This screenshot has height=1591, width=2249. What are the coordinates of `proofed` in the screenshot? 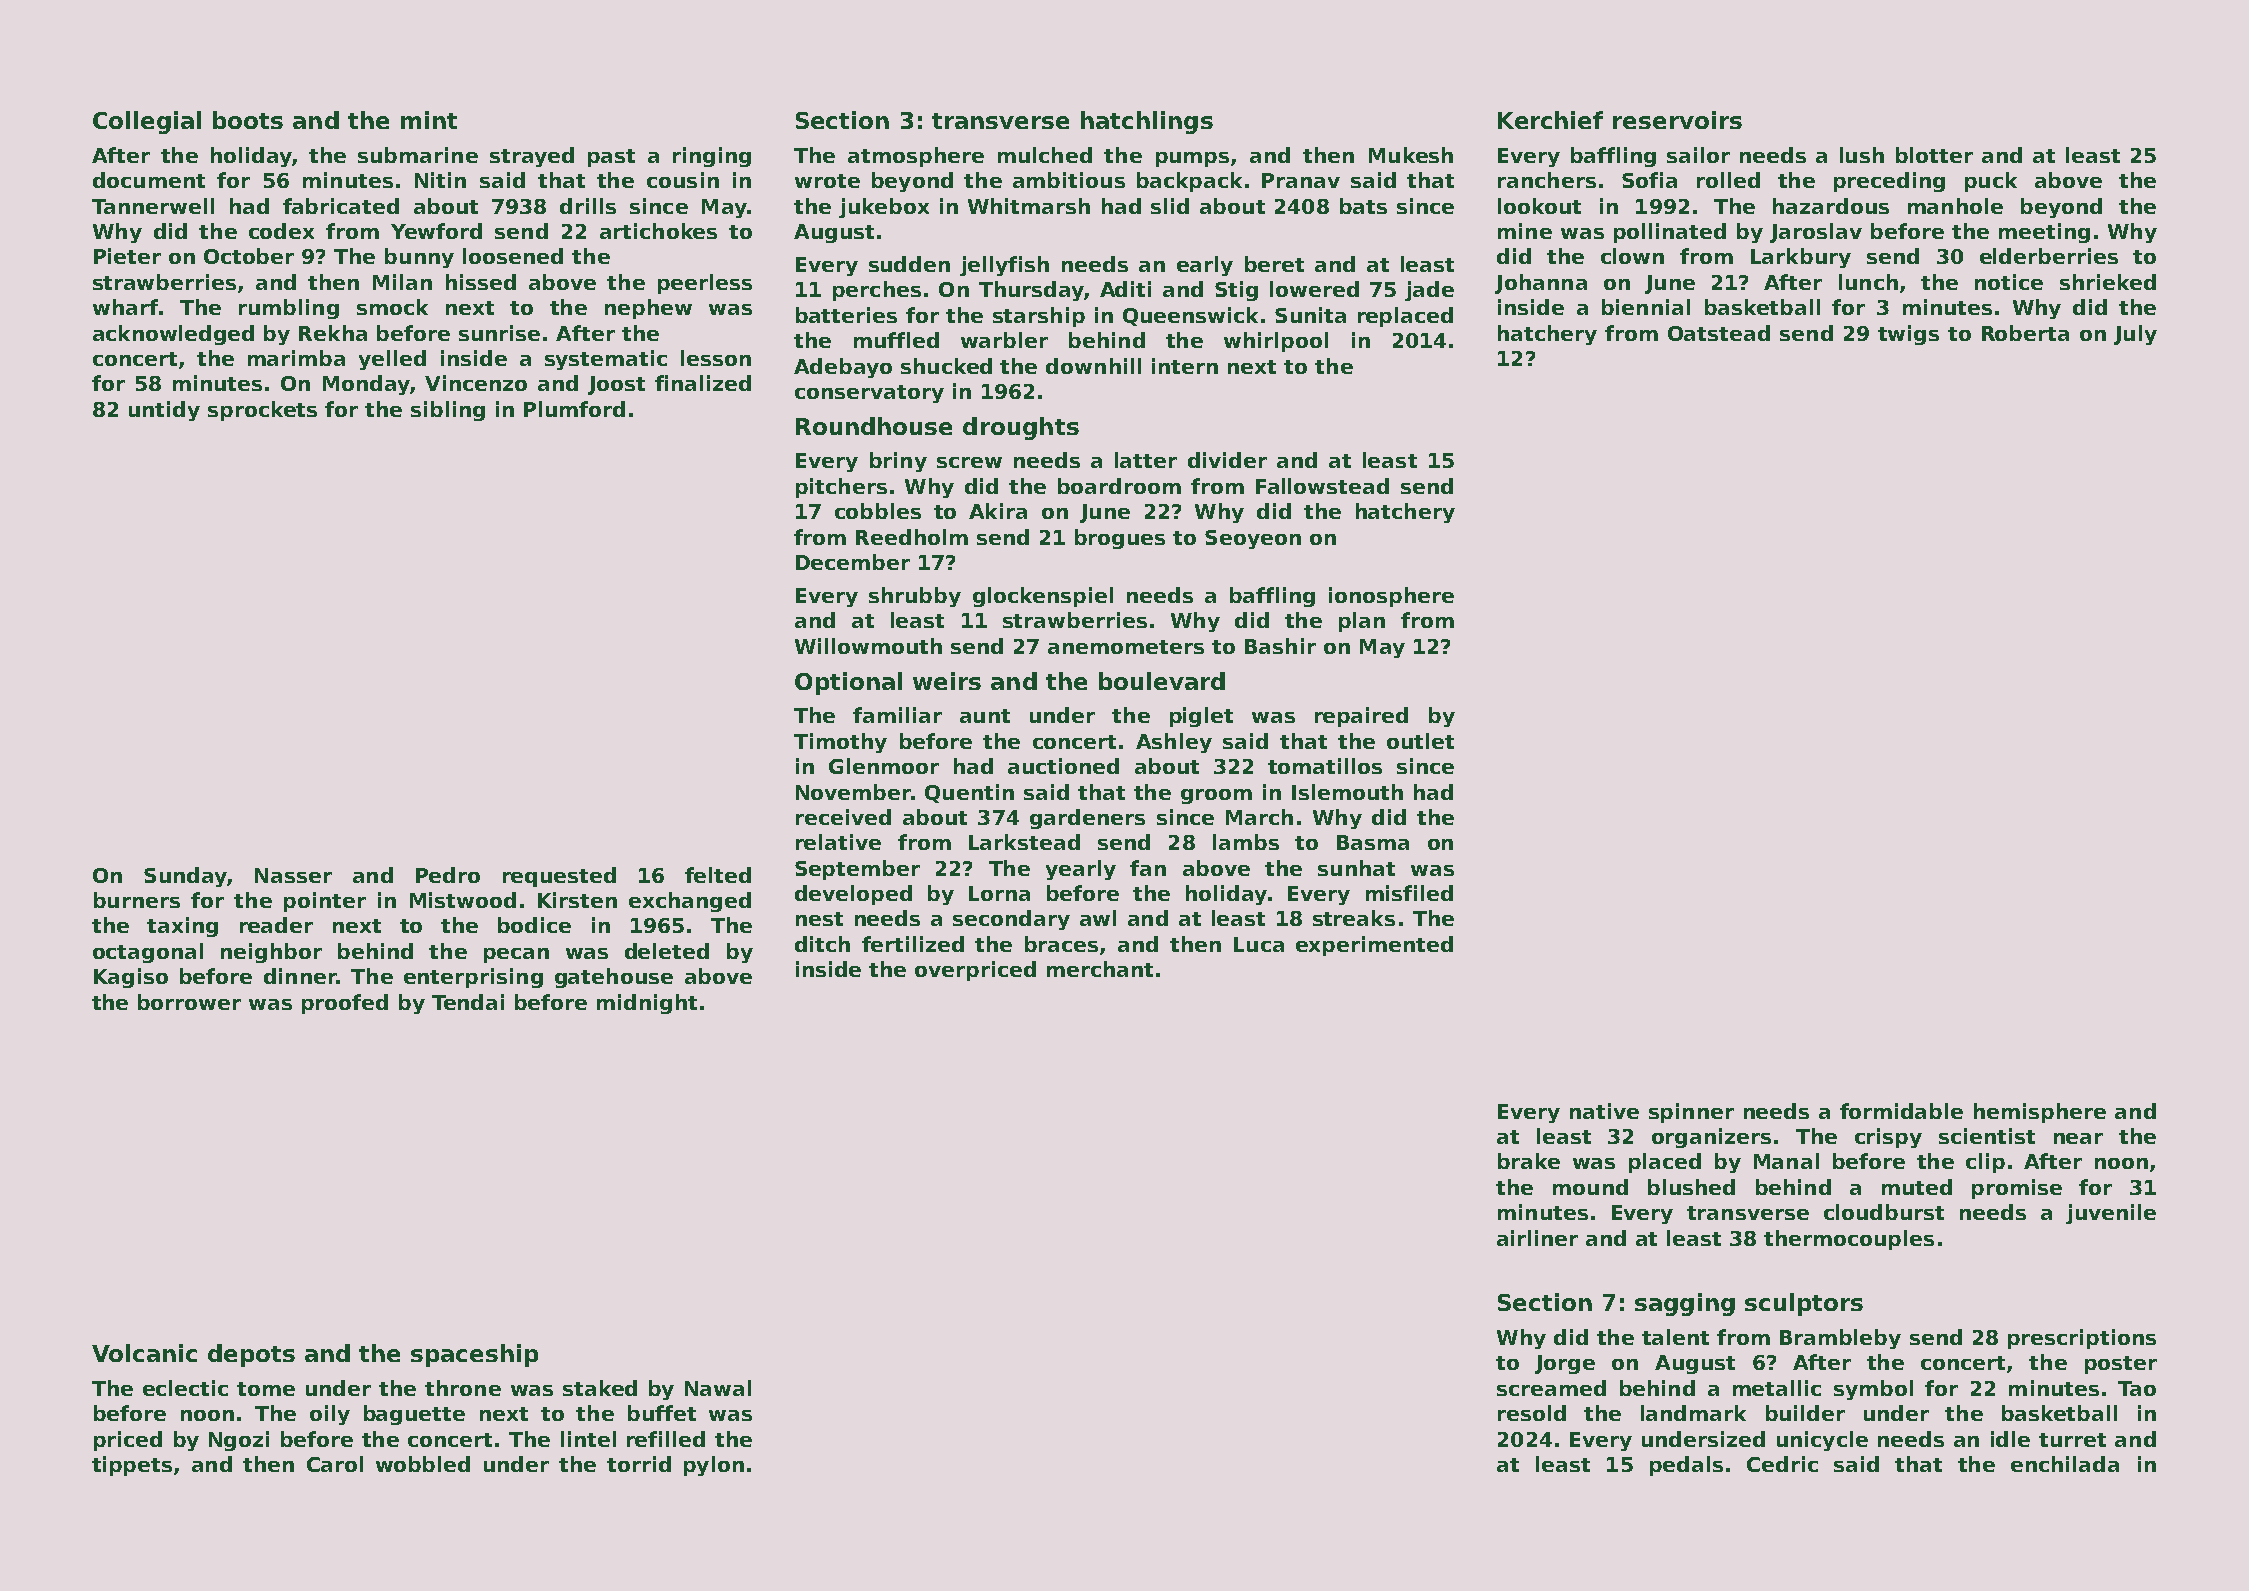 It's located at (345, 1004).
